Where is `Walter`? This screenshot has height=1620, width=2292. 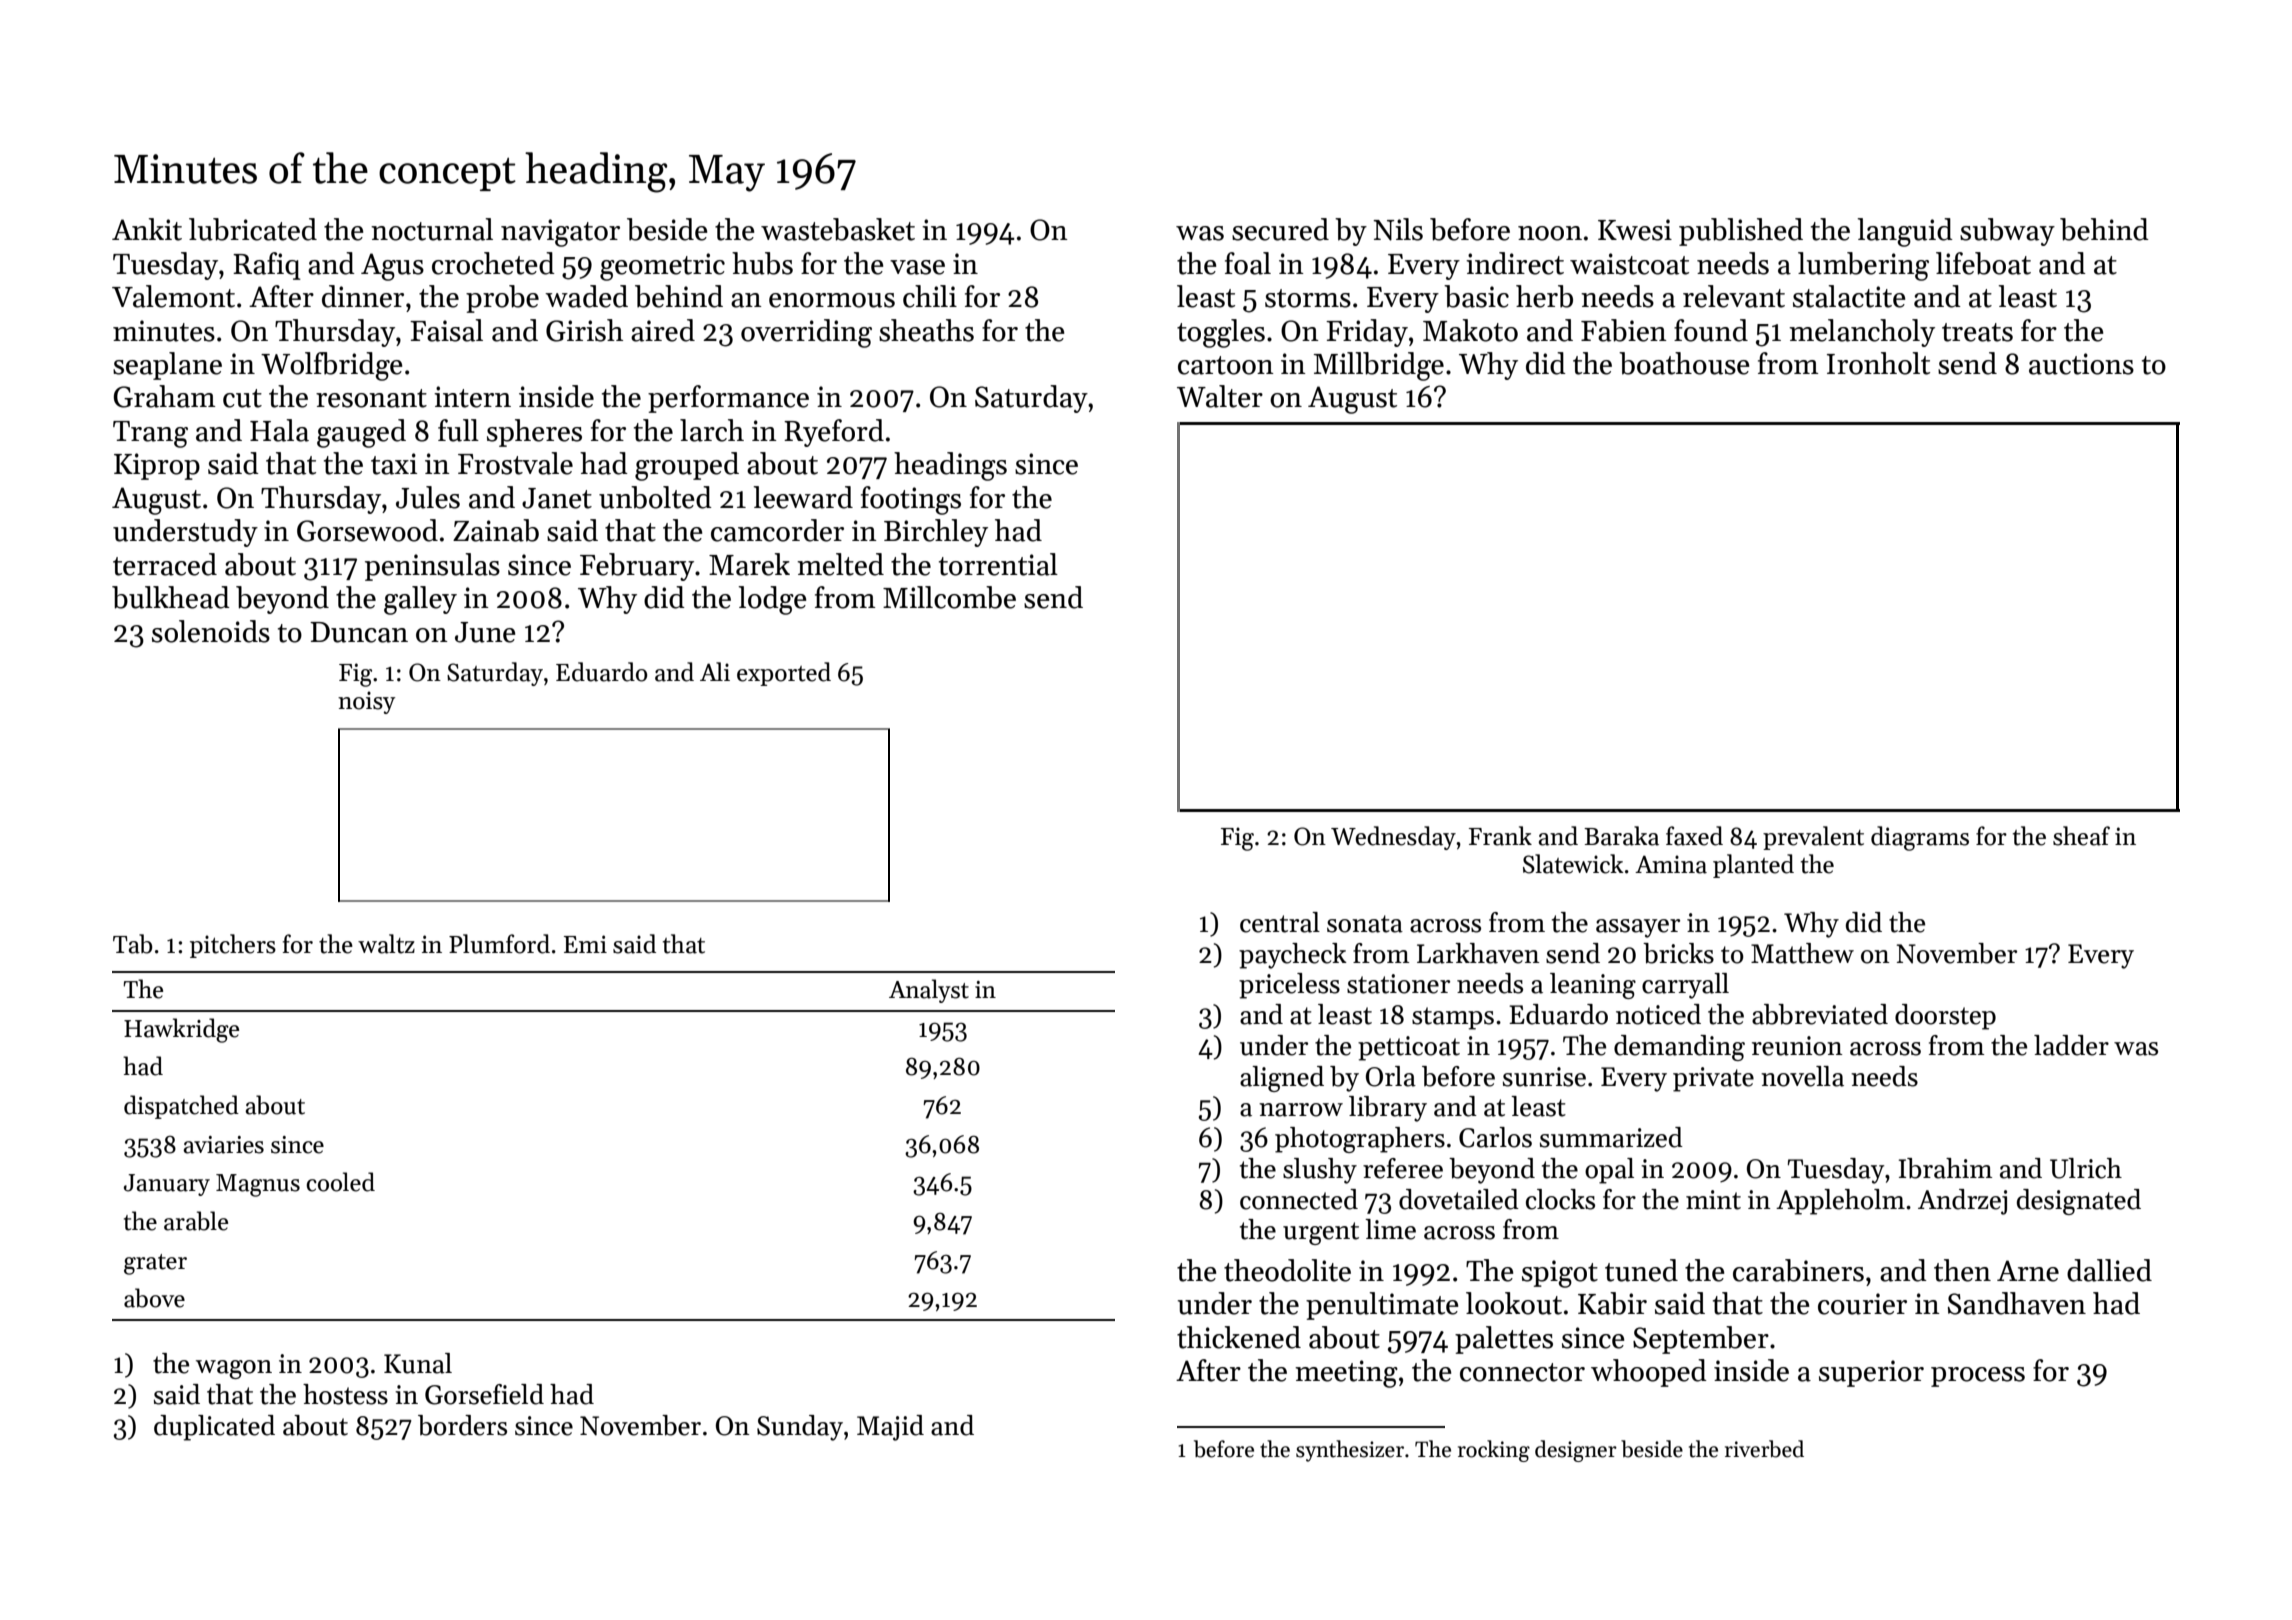 Walter is located at coordinates (1220, 396).
